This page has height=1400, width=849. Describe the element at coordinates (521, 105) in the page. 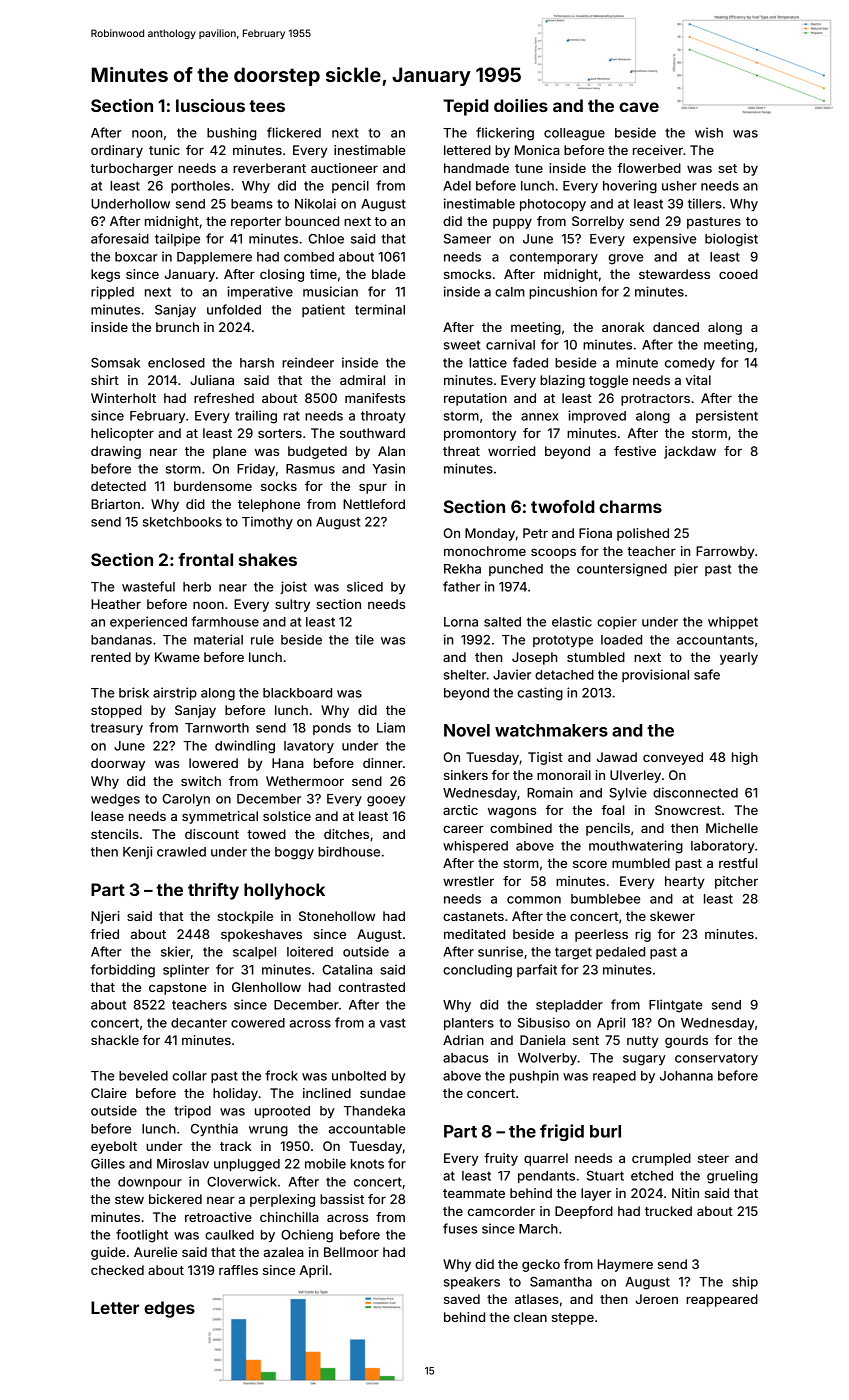

I see `doilies` at that location.
